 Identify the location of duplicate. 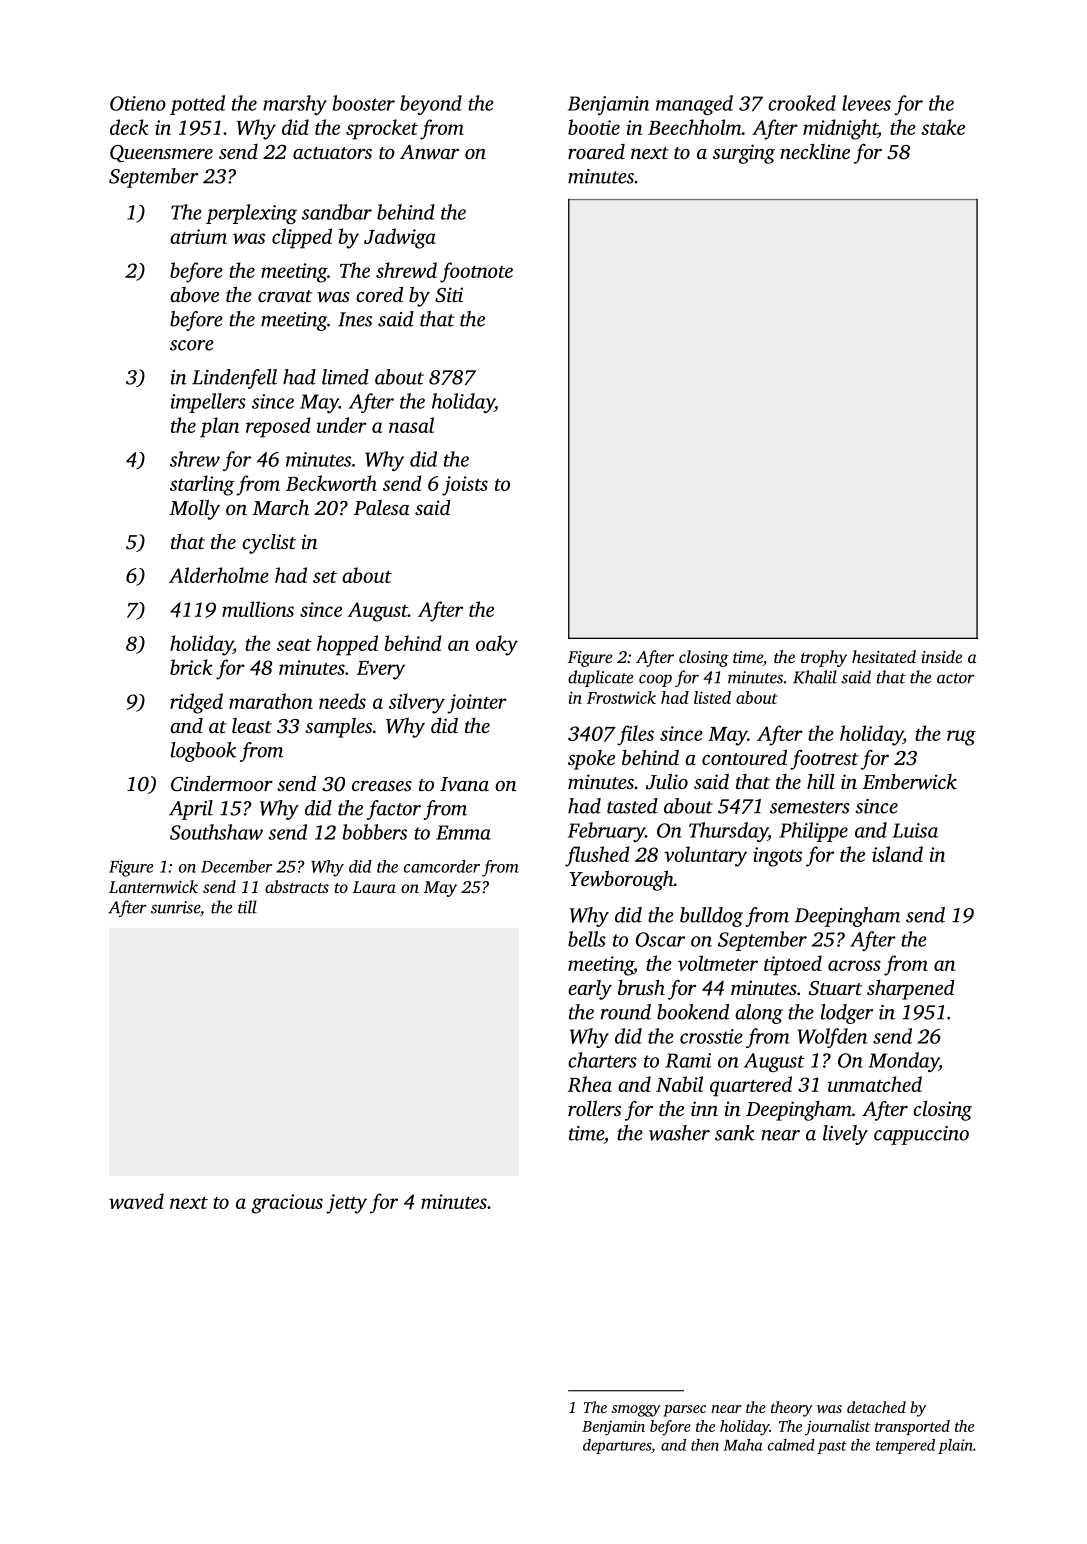
(600, 678).
